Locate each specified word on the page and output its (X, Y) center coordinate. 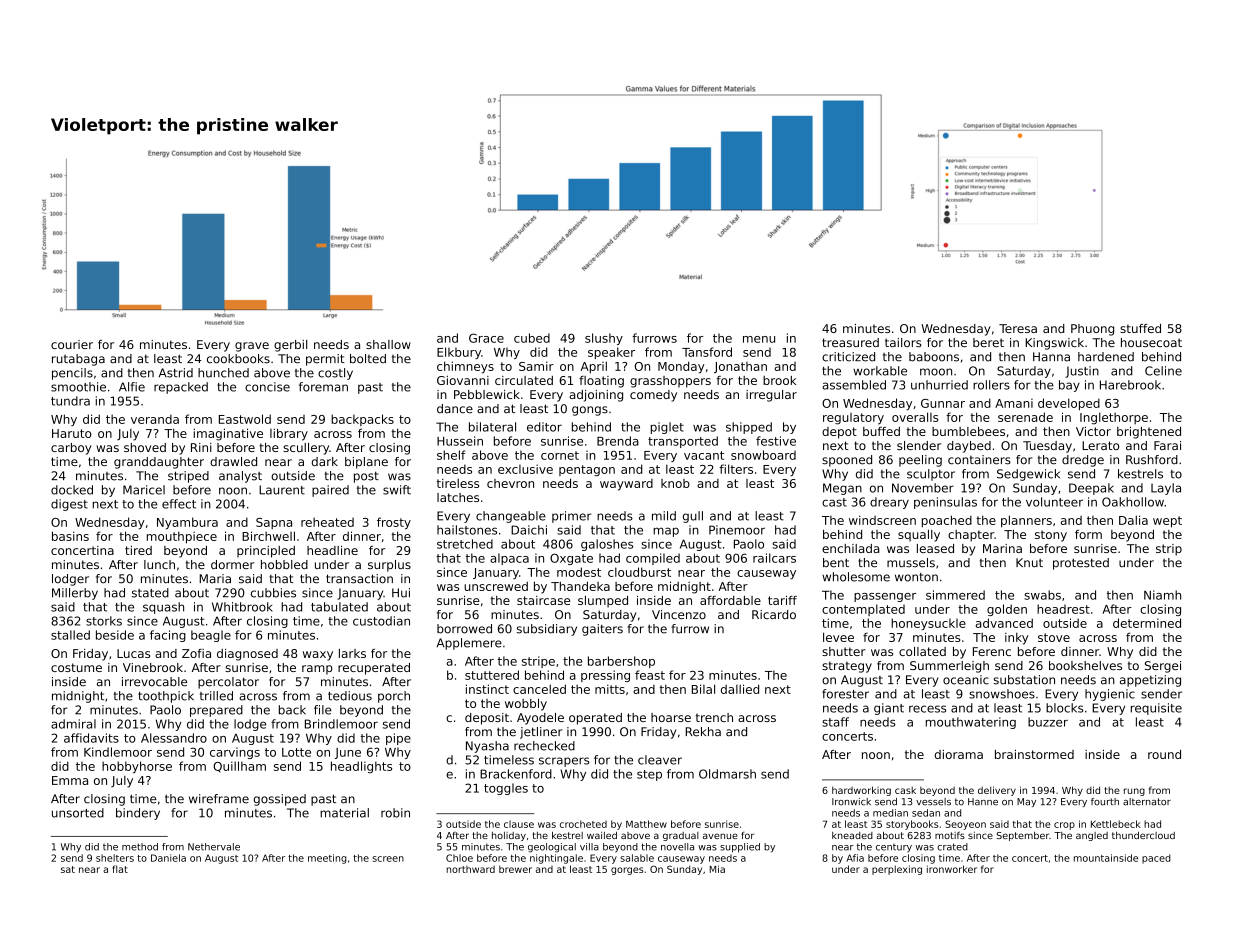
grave (252, 347)
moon (936, 372)
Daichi (529, 530)
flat (120, 869)
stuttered (492, 675)
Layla (1166, 489)
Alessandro (174, 738)
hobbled (284, 564)
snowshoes (1002, 694)
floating (601, 382)
